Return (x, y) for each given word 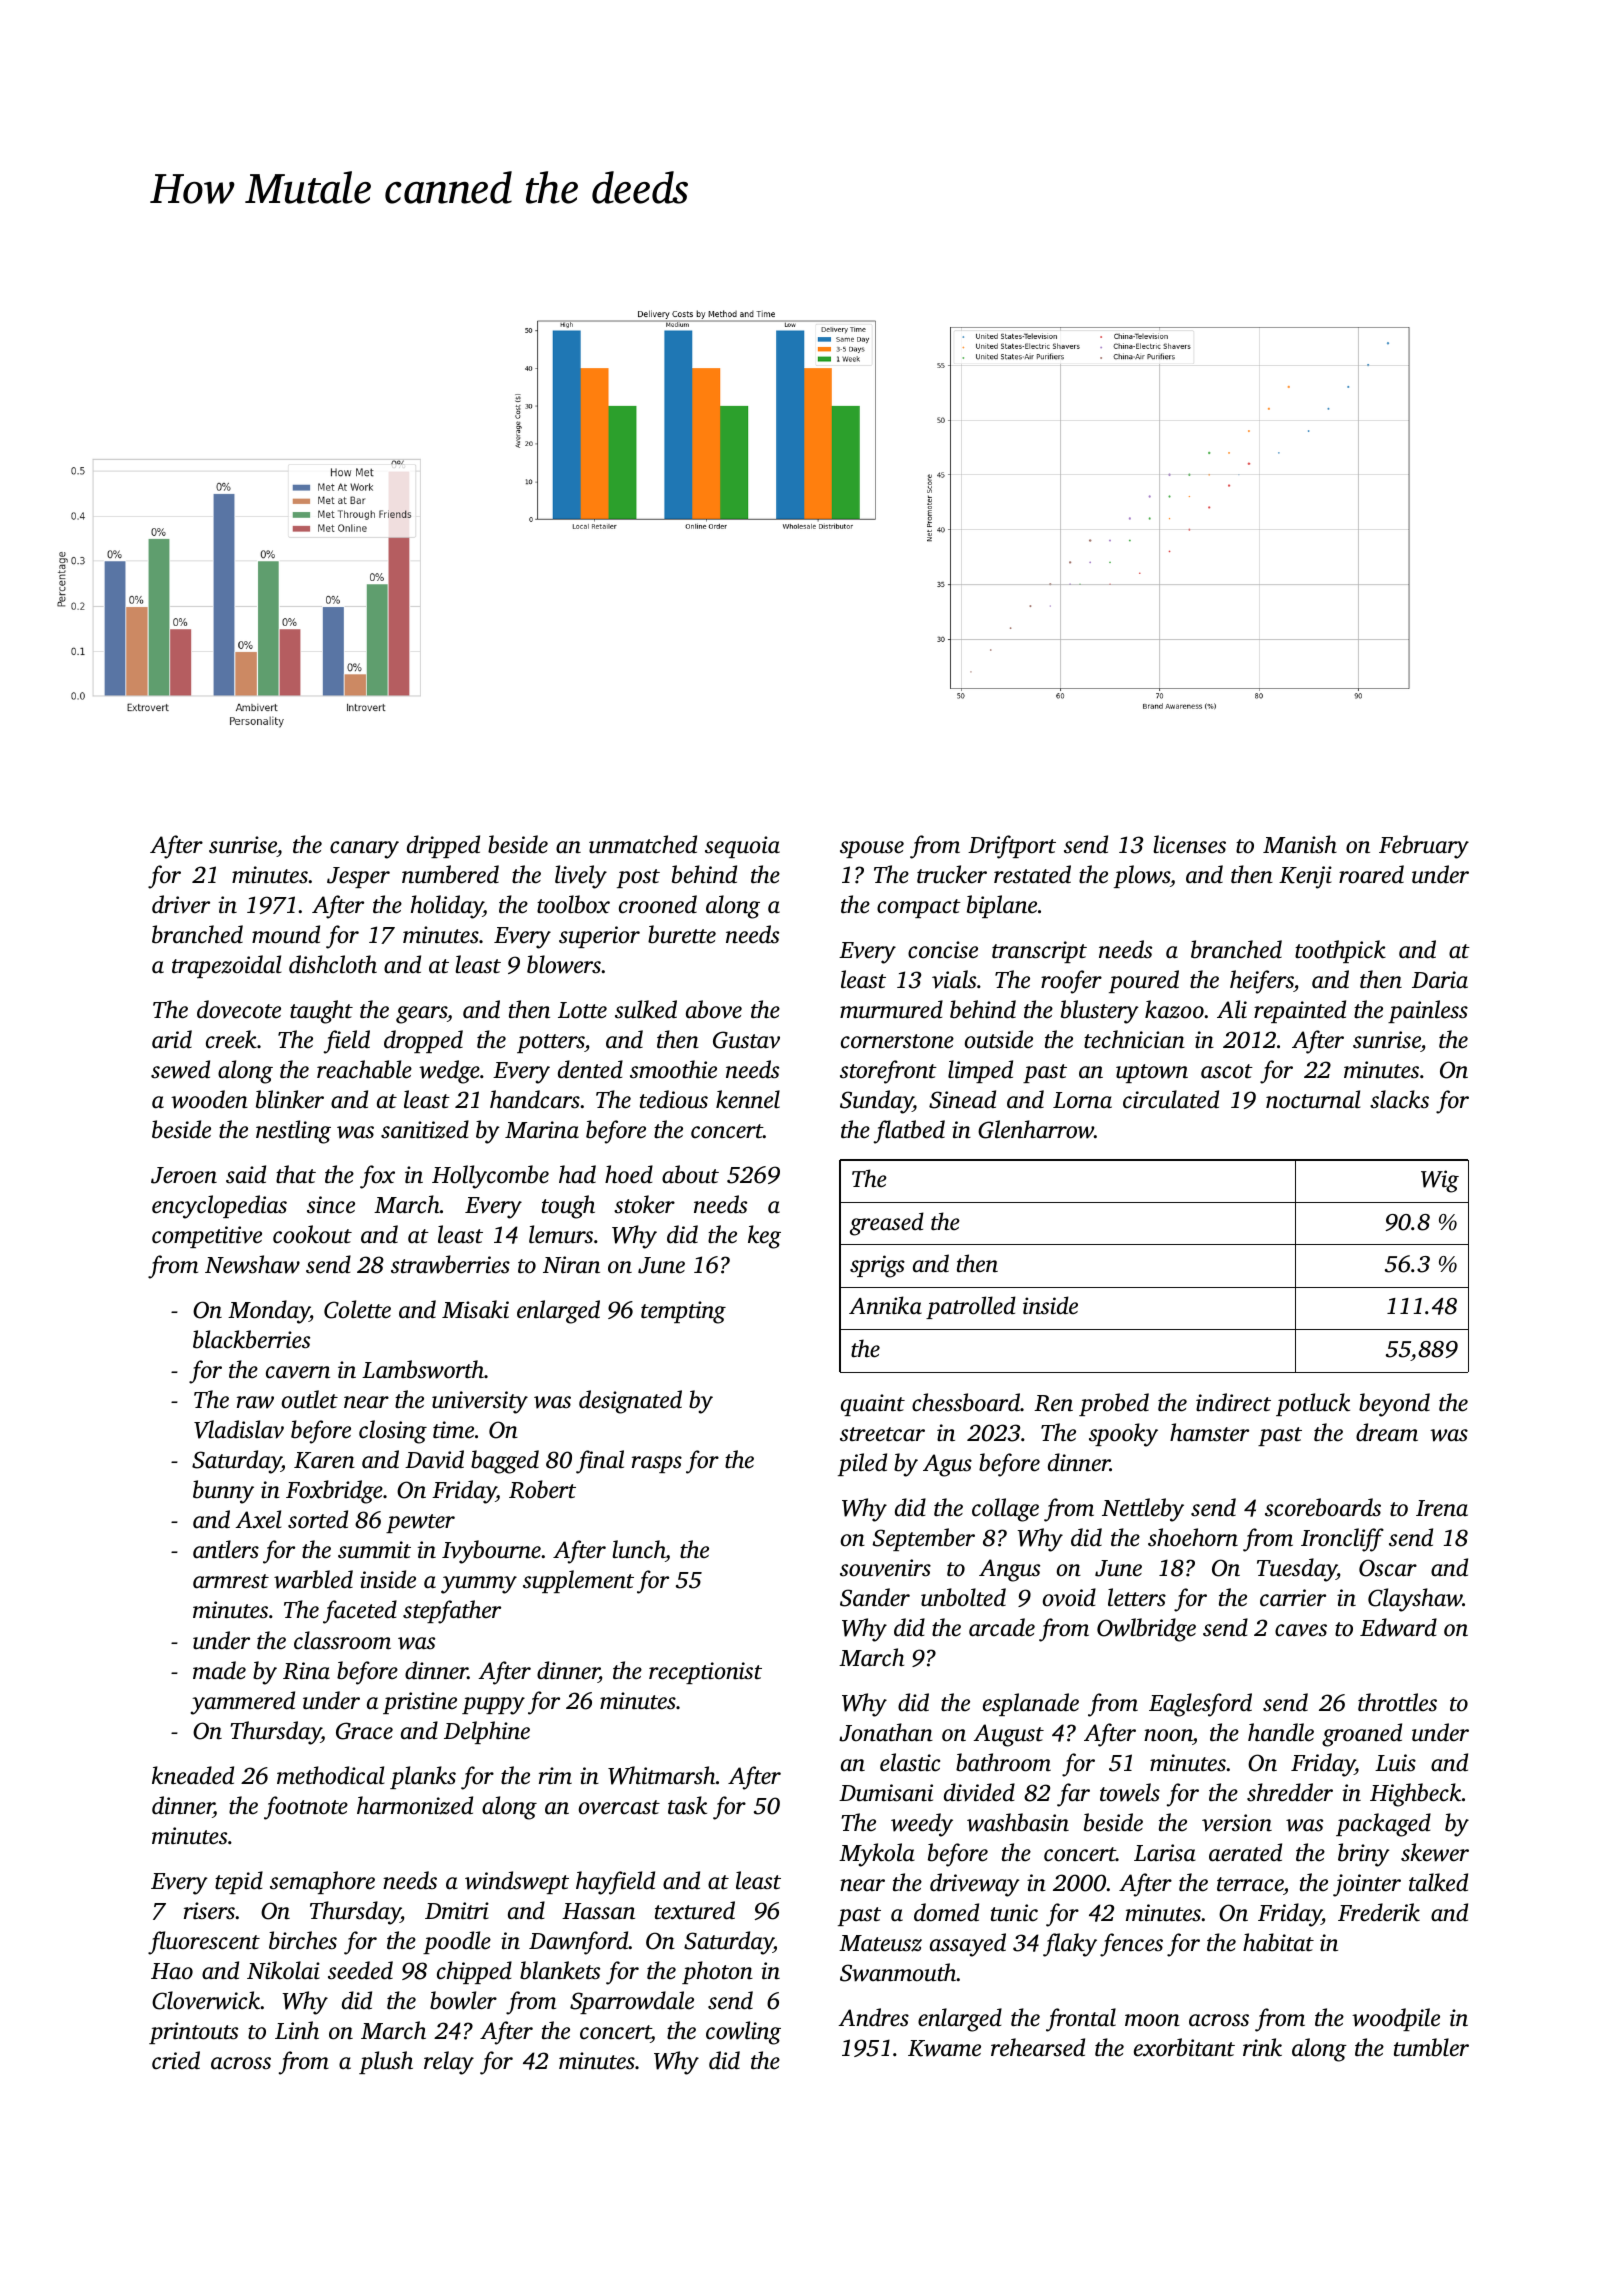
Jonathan (886, 1732)
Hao (172, 1971)
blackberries (251, 1339)
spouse (872, 849)
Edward (1398, 1627)
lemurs (561, 1234)
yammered (242, 1703)
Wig (1440, 1181)
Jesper (358, 877)
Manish (1300, 844)
